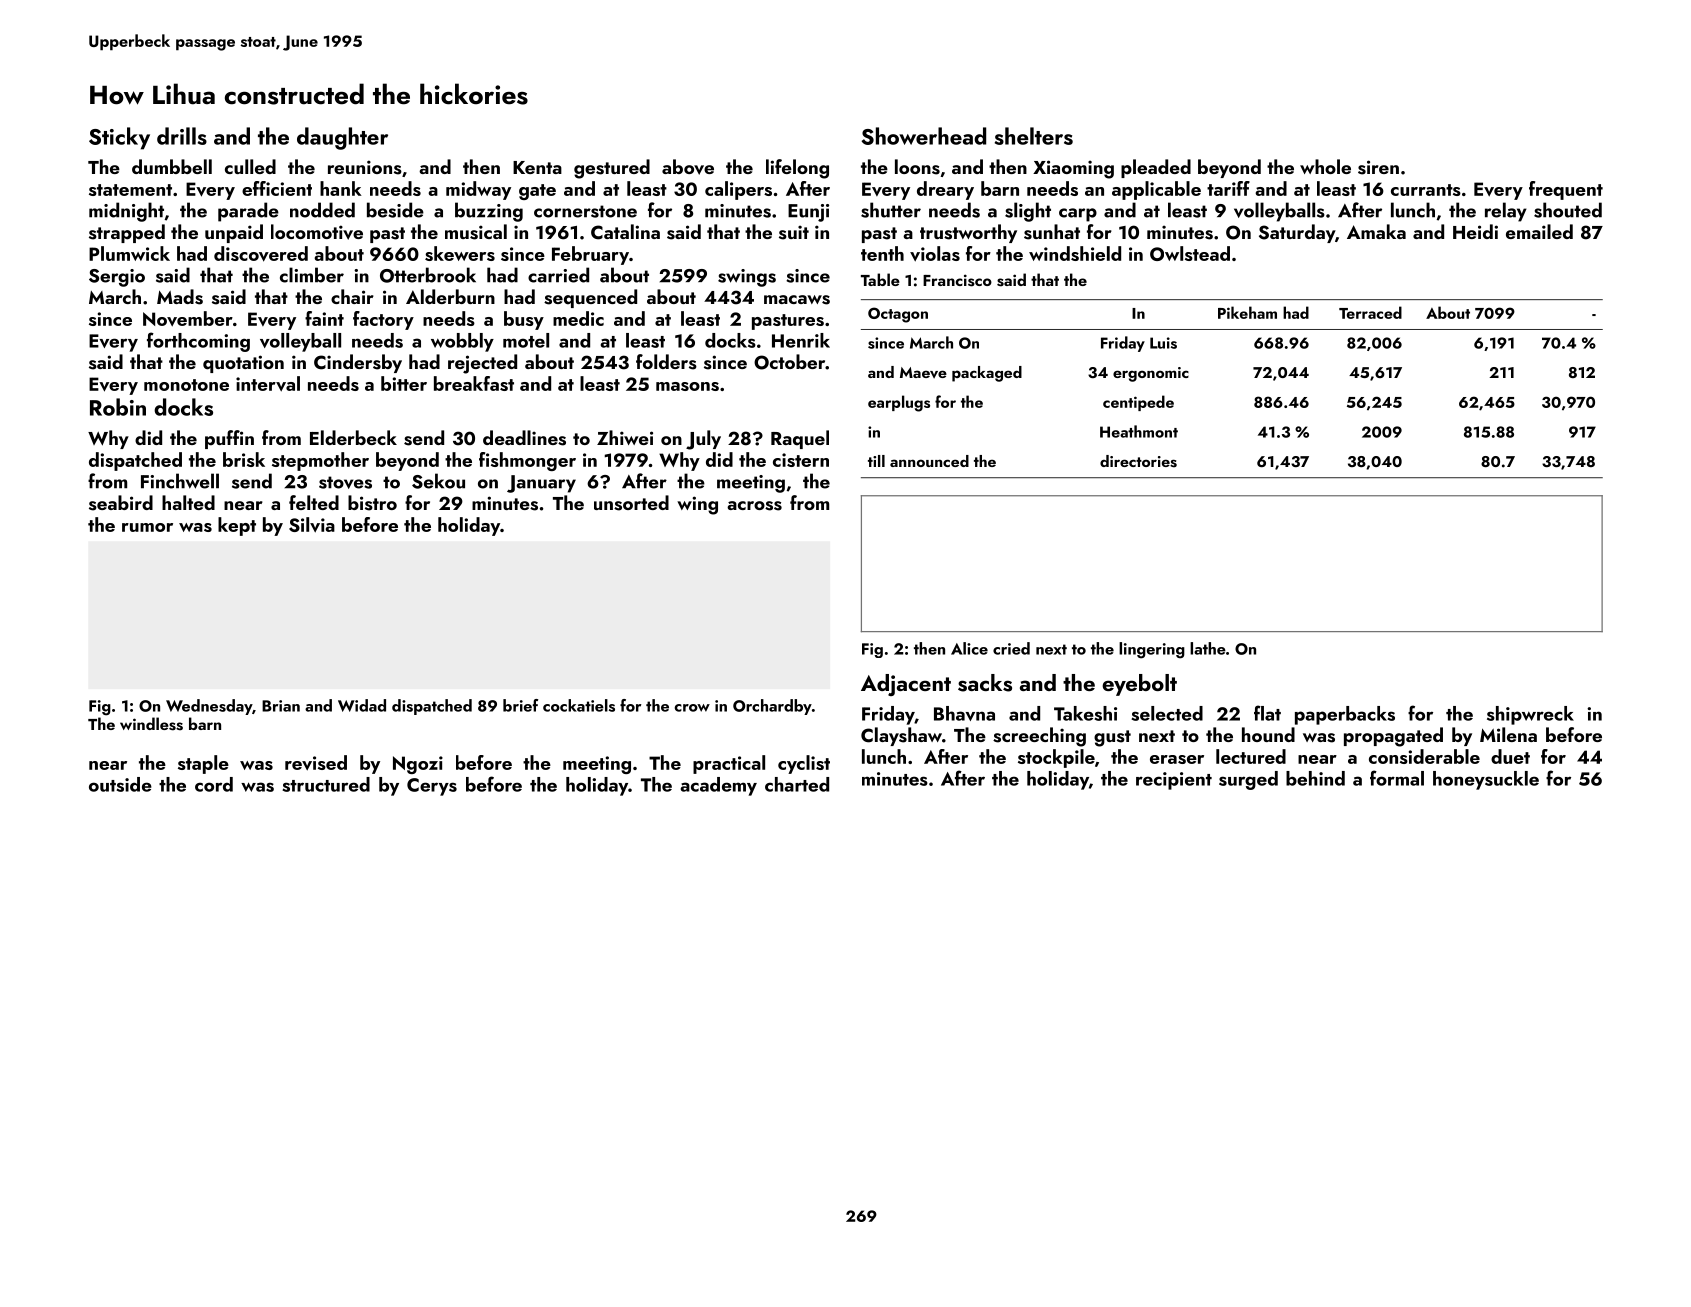 The width and height of the page is (1691, 1307). What do you see at coordinates (1034, 136) in the page?
I see `shelters` at bounding box center [1034, 136].
